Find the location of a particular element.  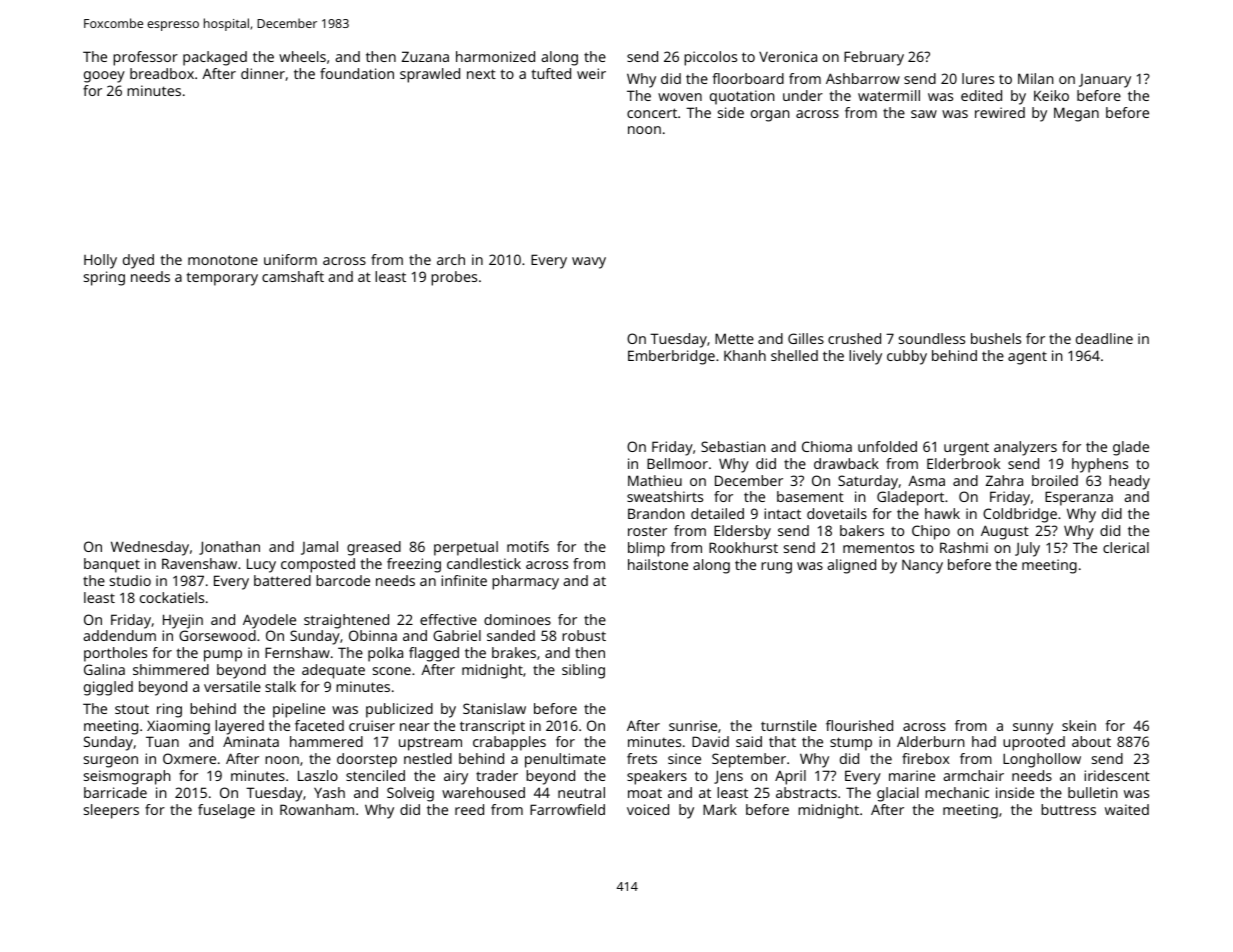

professor is located at coordinates (145, 58).
